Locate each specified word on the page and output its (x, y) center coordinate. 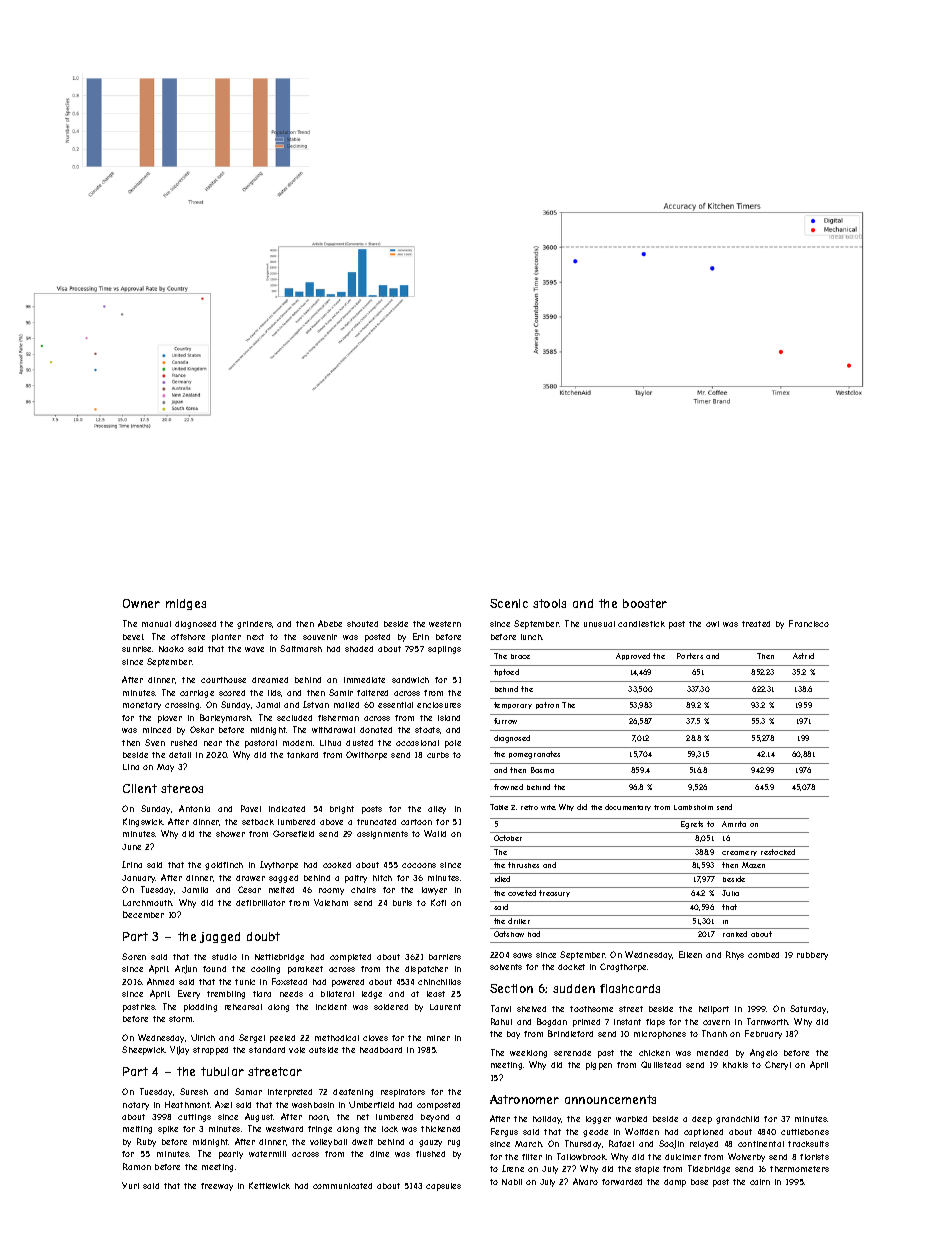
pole (453, 744)
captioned (703, 1133)
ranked (735, 934)
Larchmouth (147, 903)
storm (180, 1019)
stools (549, 603)
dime (379, 1154)
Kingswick (143, 822)
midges (186, 604)
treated (756, 624)
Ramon (137, 1166)
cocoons (419, 865)
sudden (574, 988)
